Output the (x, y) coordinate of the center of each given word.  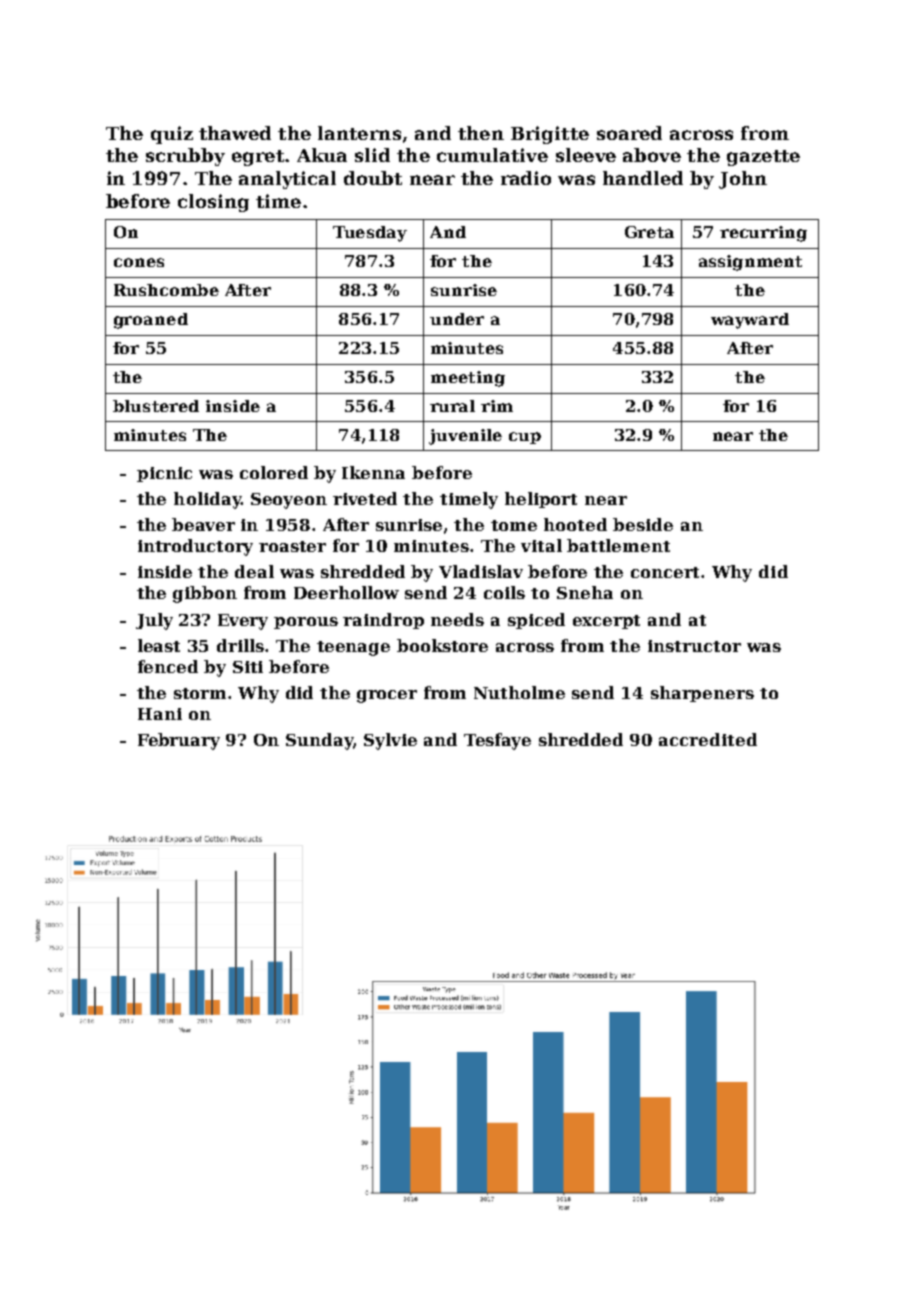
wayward (750, 321)
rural (452, 406)
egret (258, 158)
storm (200, 693)
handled (643, 178)
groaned (151, 321)
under (457, 319)
